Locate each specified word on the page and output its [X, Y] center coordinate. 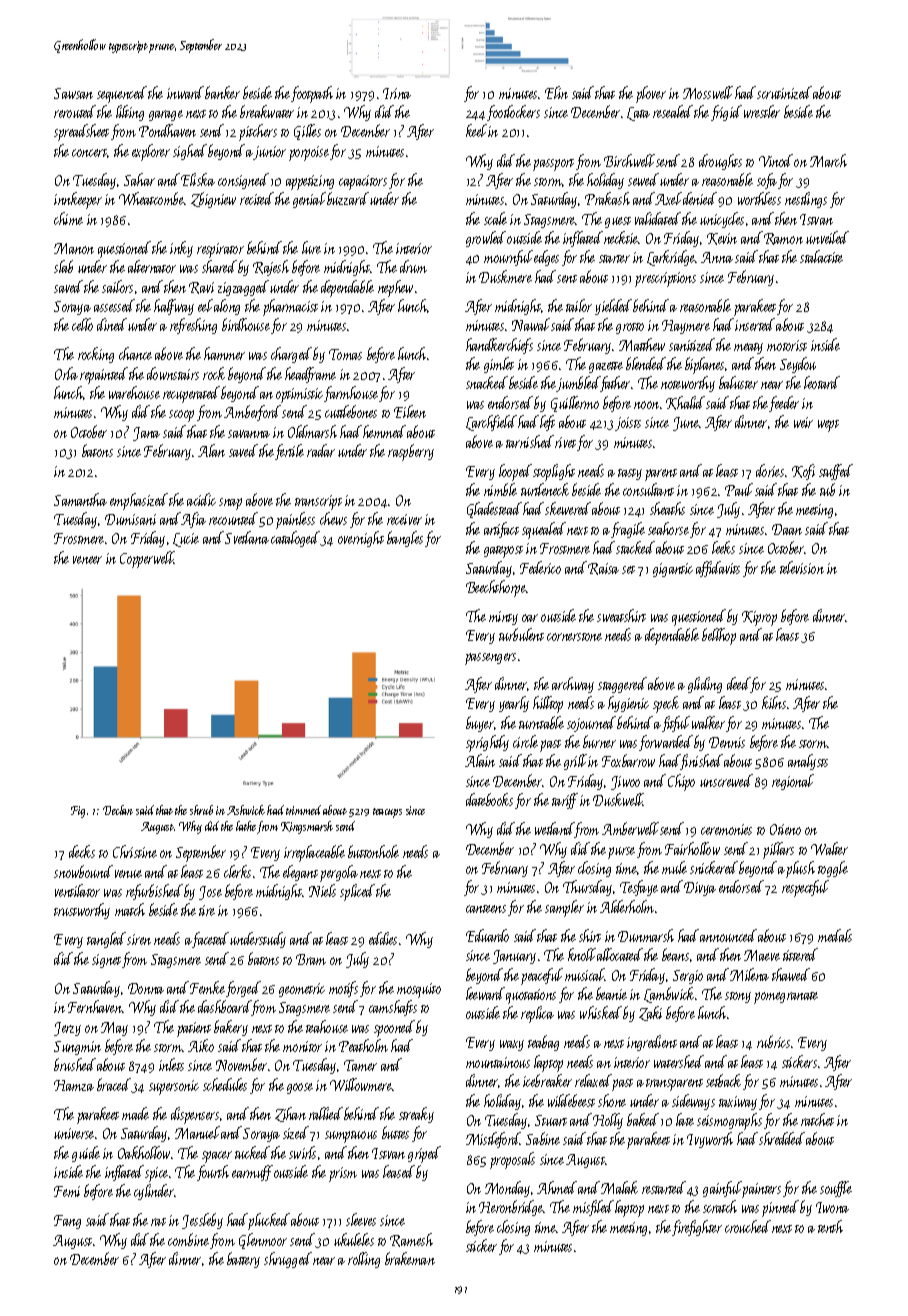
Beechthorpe [496, 588]
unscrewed [726, 780]
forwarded [666, 743]
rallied [326, 1113]
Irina [397, 93]
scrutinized [784, 92]
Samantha [80, 499]
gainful [722, 1189]
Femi [67, 1191]
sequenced [122, 94]
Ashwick [246, 810]
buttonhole [373, 851]
